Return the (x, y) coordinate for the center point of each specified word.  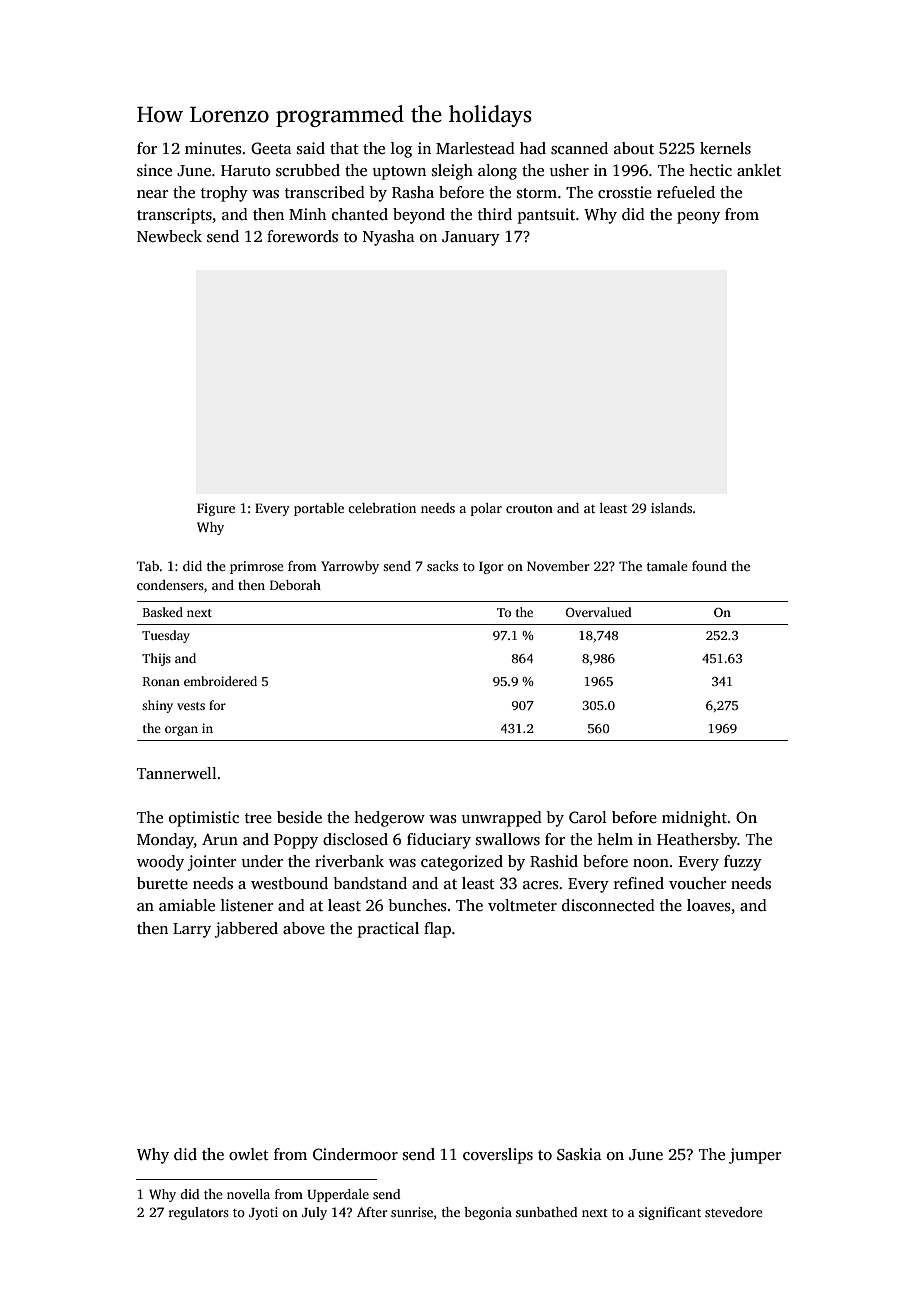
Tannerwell (177, 773)
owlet (249, 1154)
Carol (588, 817)
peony (698, 218)
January (471, 238)
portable (319, 509)
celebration (382, 508)
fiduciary (439, 841)
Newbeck (169, 236)
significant (670, 1213)
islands (671, 508)
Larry (192, 930)
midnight (694, 819)
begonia (488, 1213)
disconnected (608, 905)
